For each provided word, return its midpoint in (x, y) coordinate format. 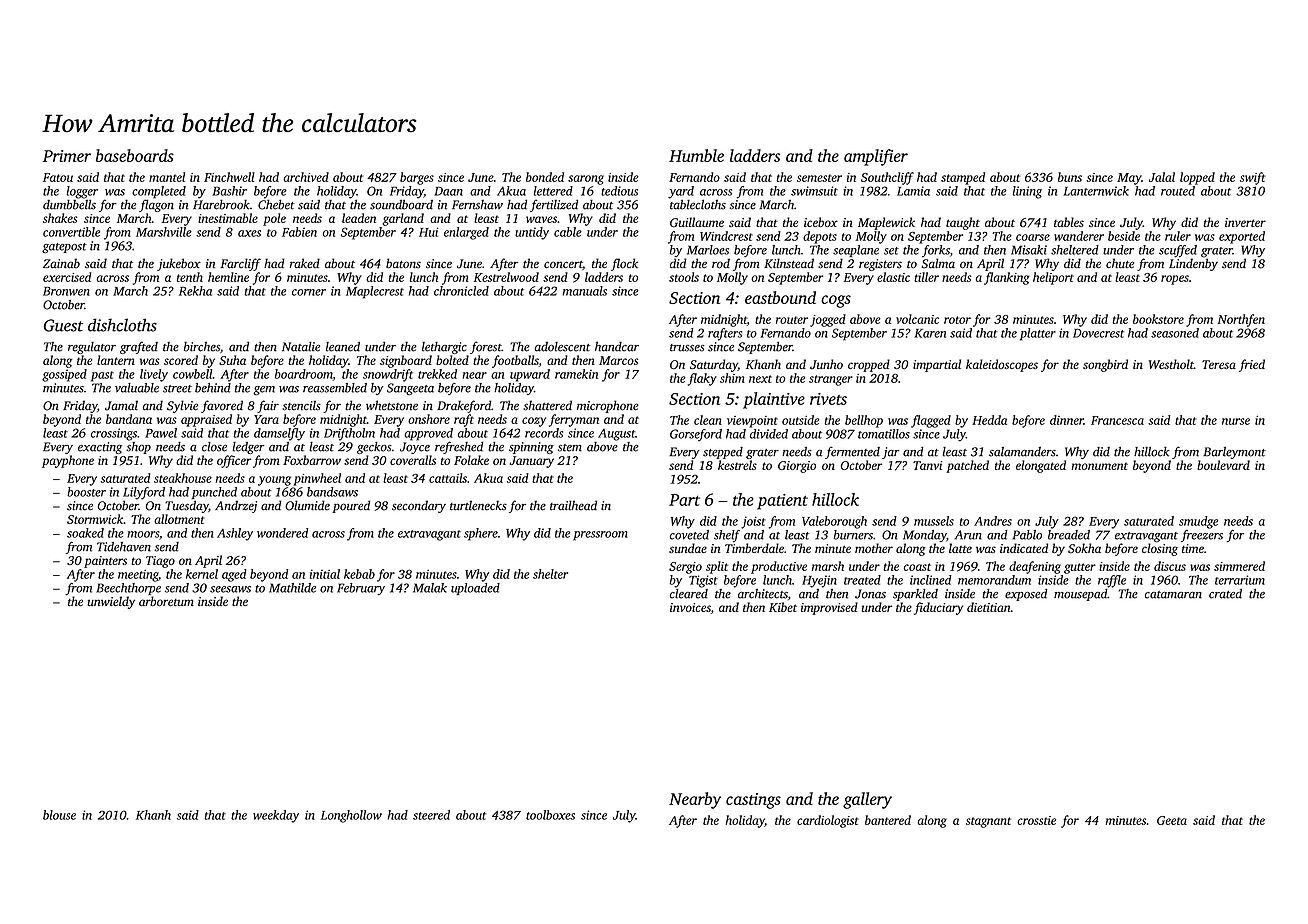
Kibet (783, 607)
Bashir (229, 191)
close (214, 447)
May (1129, 179)
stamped (963, 178)
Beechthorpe (128, 589)
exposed (1026, 595)
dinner (1067, 420)
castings (753, 801)
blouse (59, 815)
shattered (547, 405)
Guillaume (697, 222)
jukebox (179, 264)
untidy (532, 233)
